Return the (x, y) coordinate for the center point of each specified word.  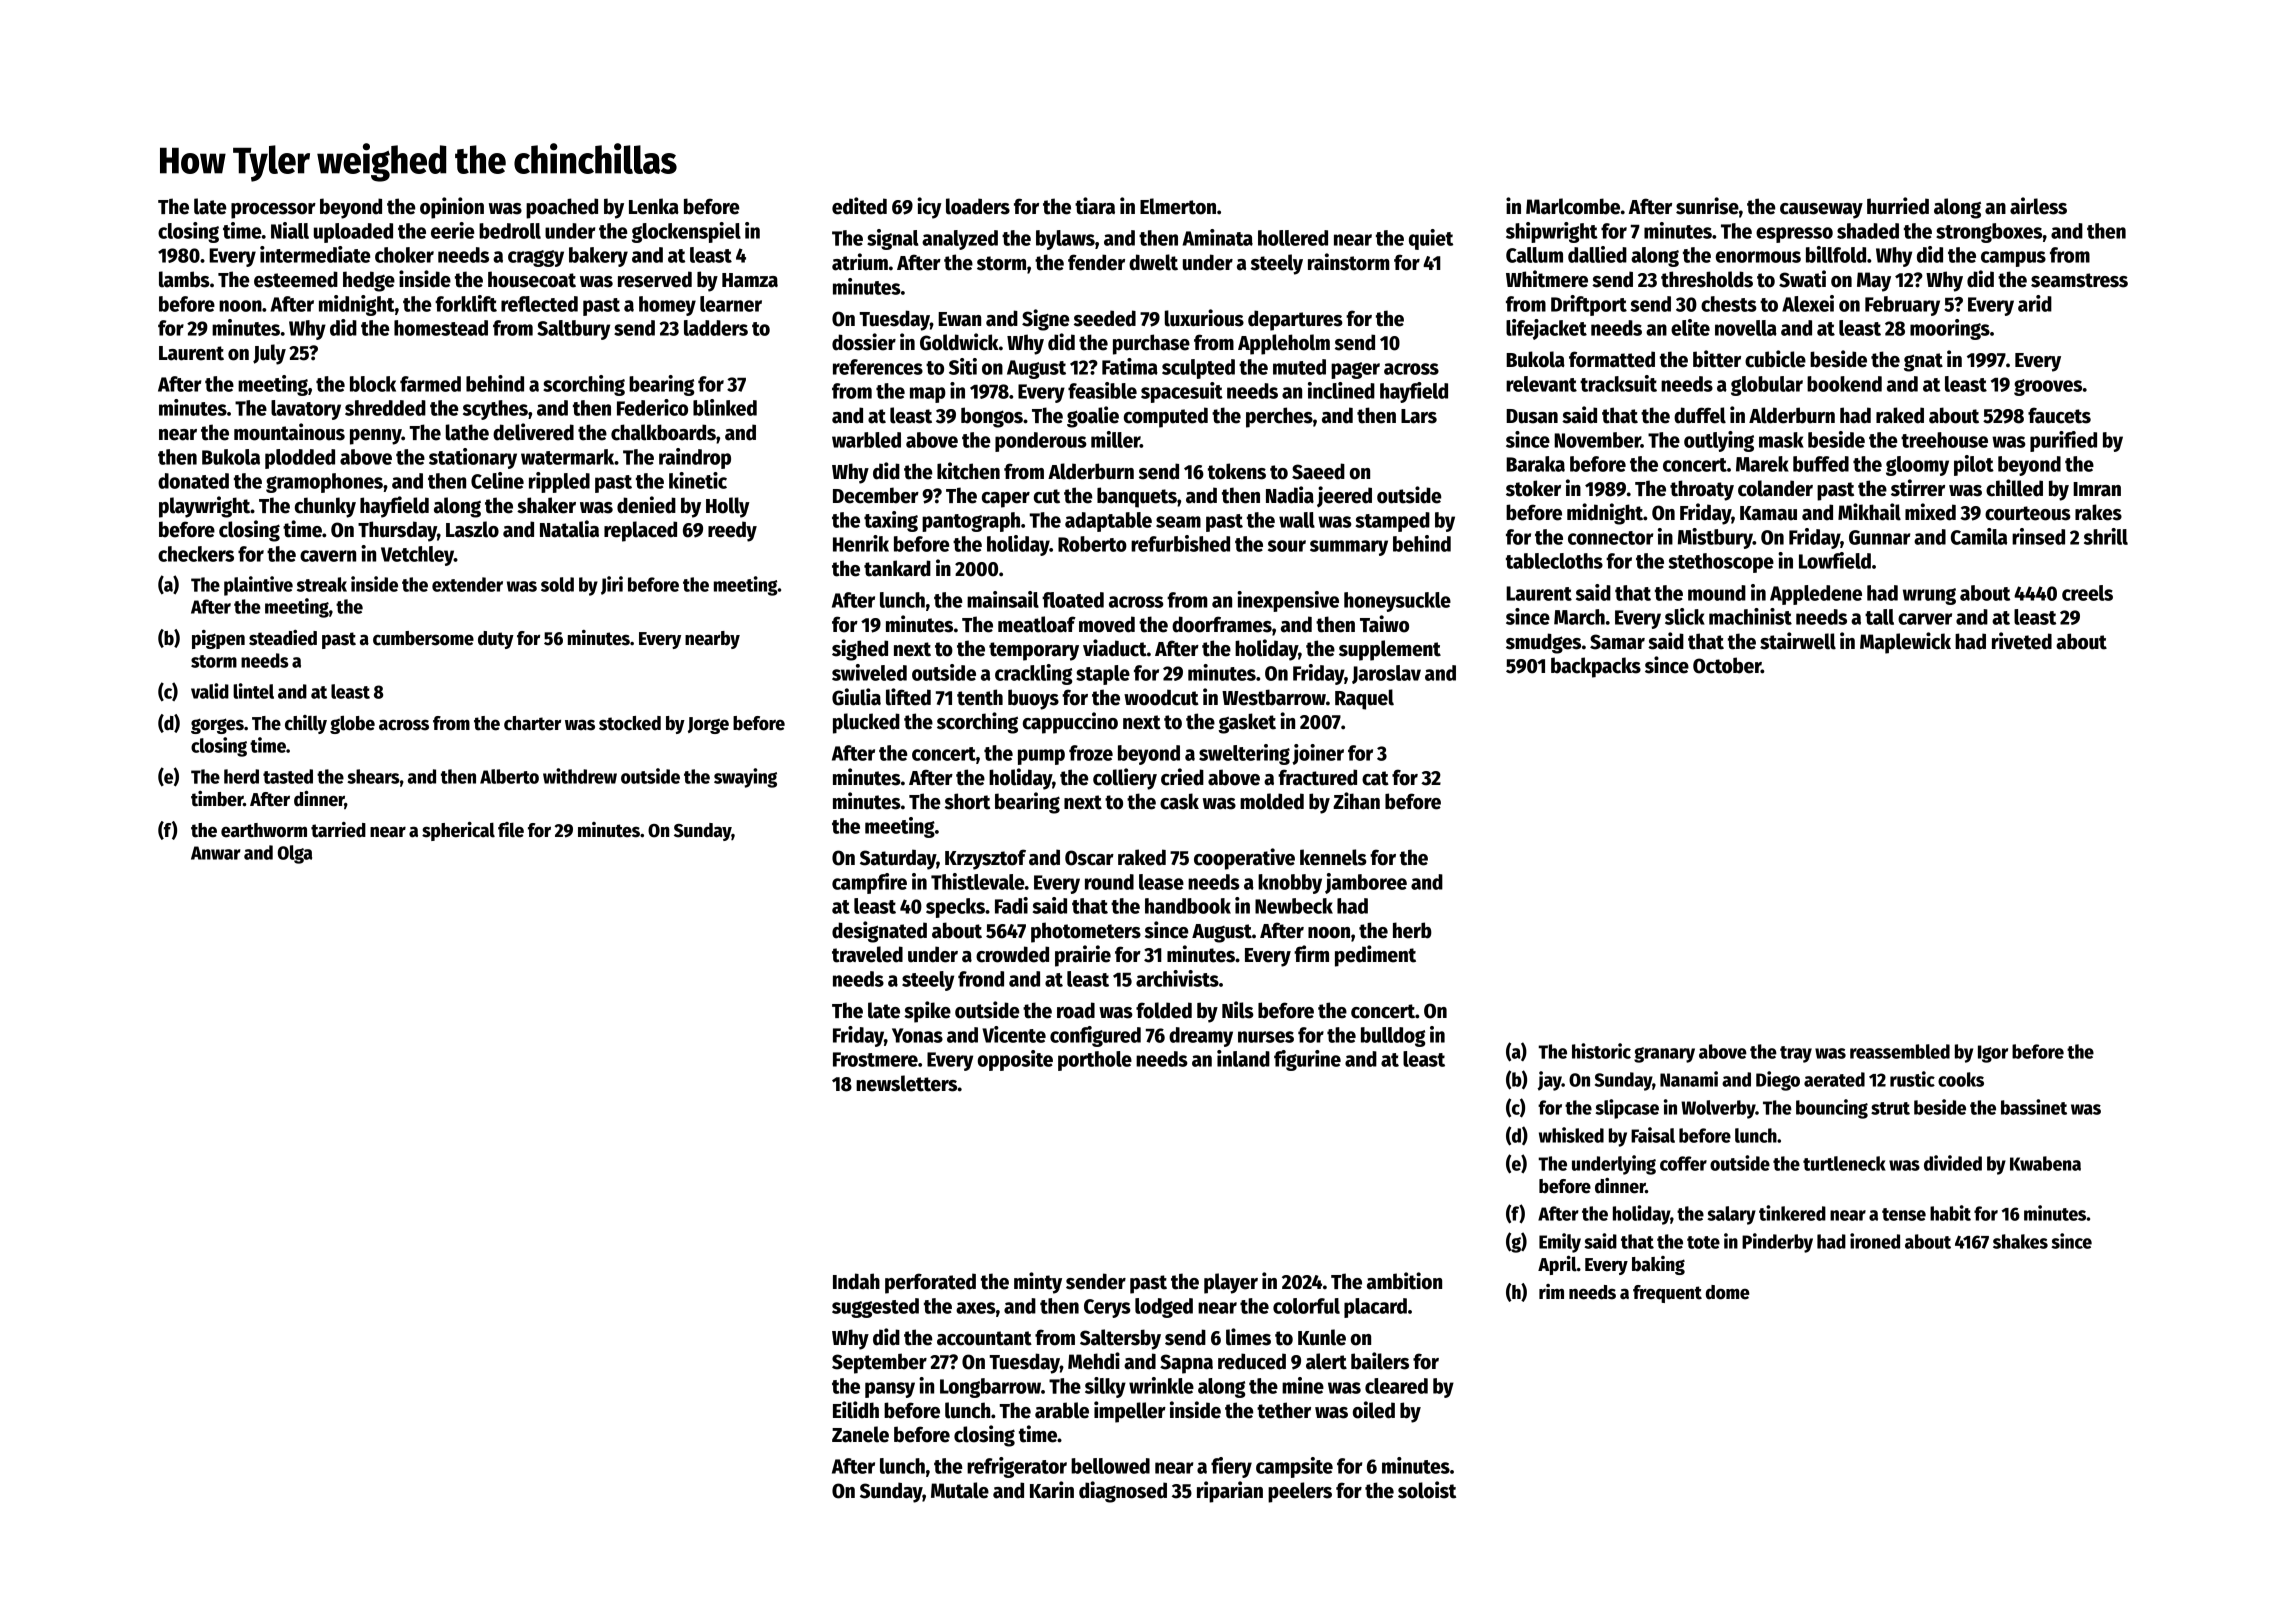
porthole (1095, 1061)
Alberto (509, 776)
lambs (184, 279)
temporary (1034, 651)
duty (496, 640)
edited (859, 206)
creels (2087, 593)
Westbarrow (1274, 697)
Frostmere (875, 1059)
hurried (1898, 206)
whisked (1571, 1135)
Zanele (860, 1434)
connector (1611, 538)
